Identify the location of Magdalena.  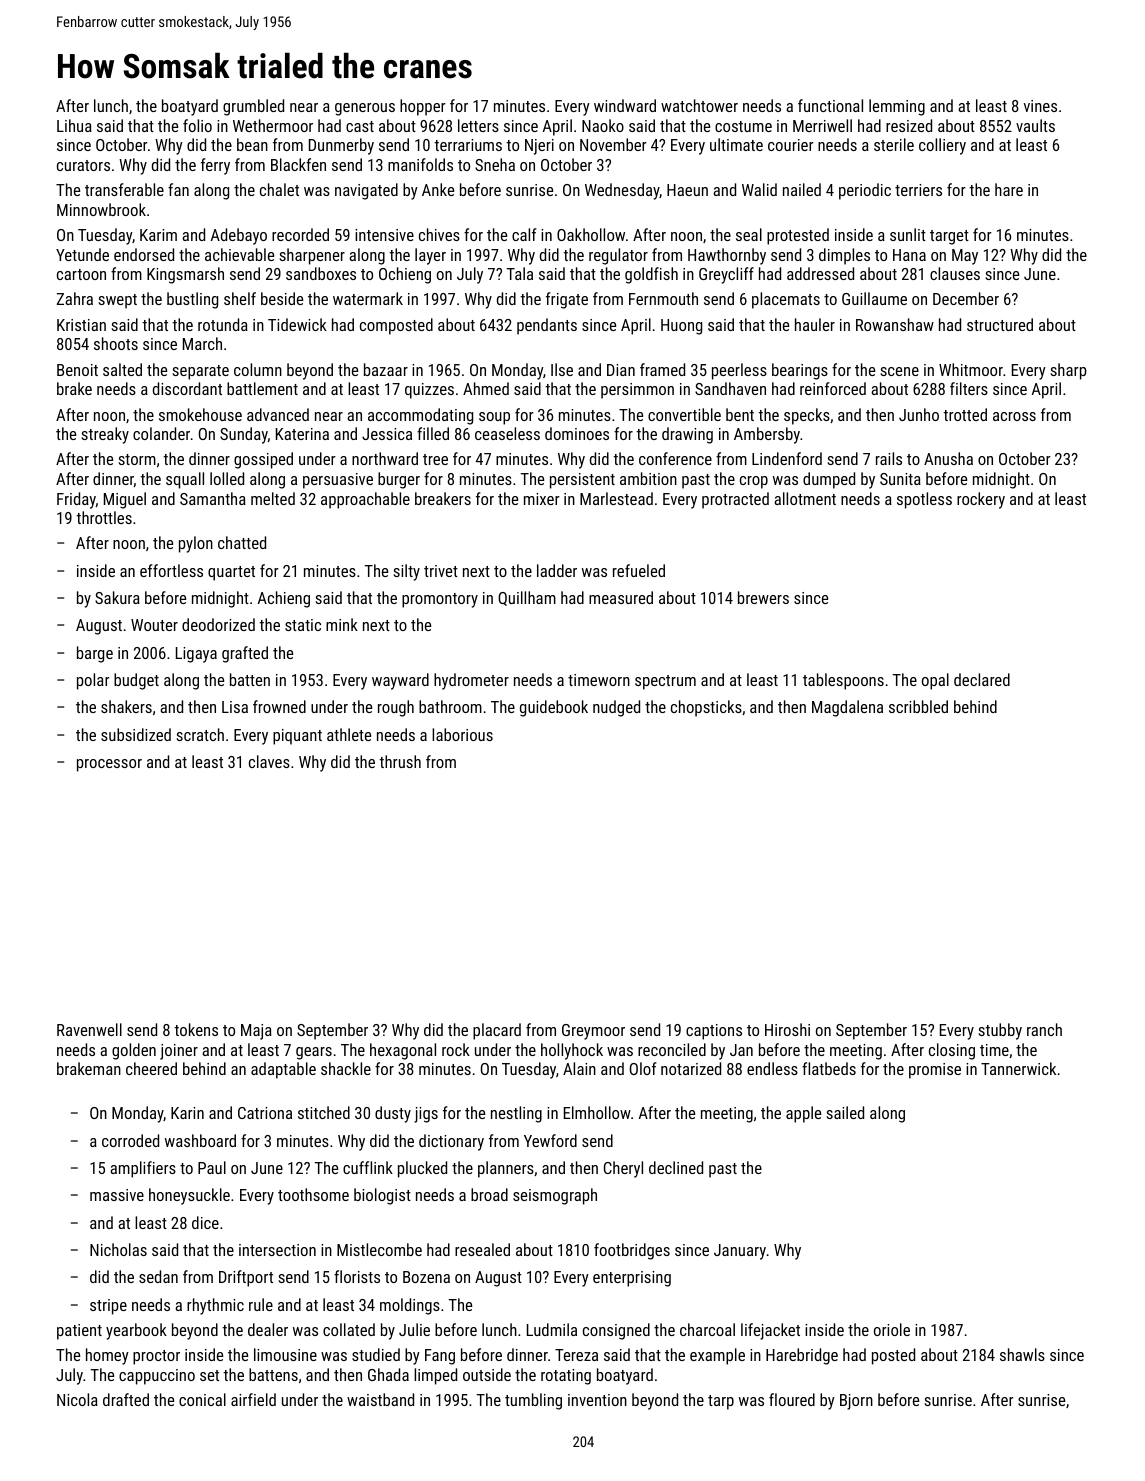
(847, 708).
